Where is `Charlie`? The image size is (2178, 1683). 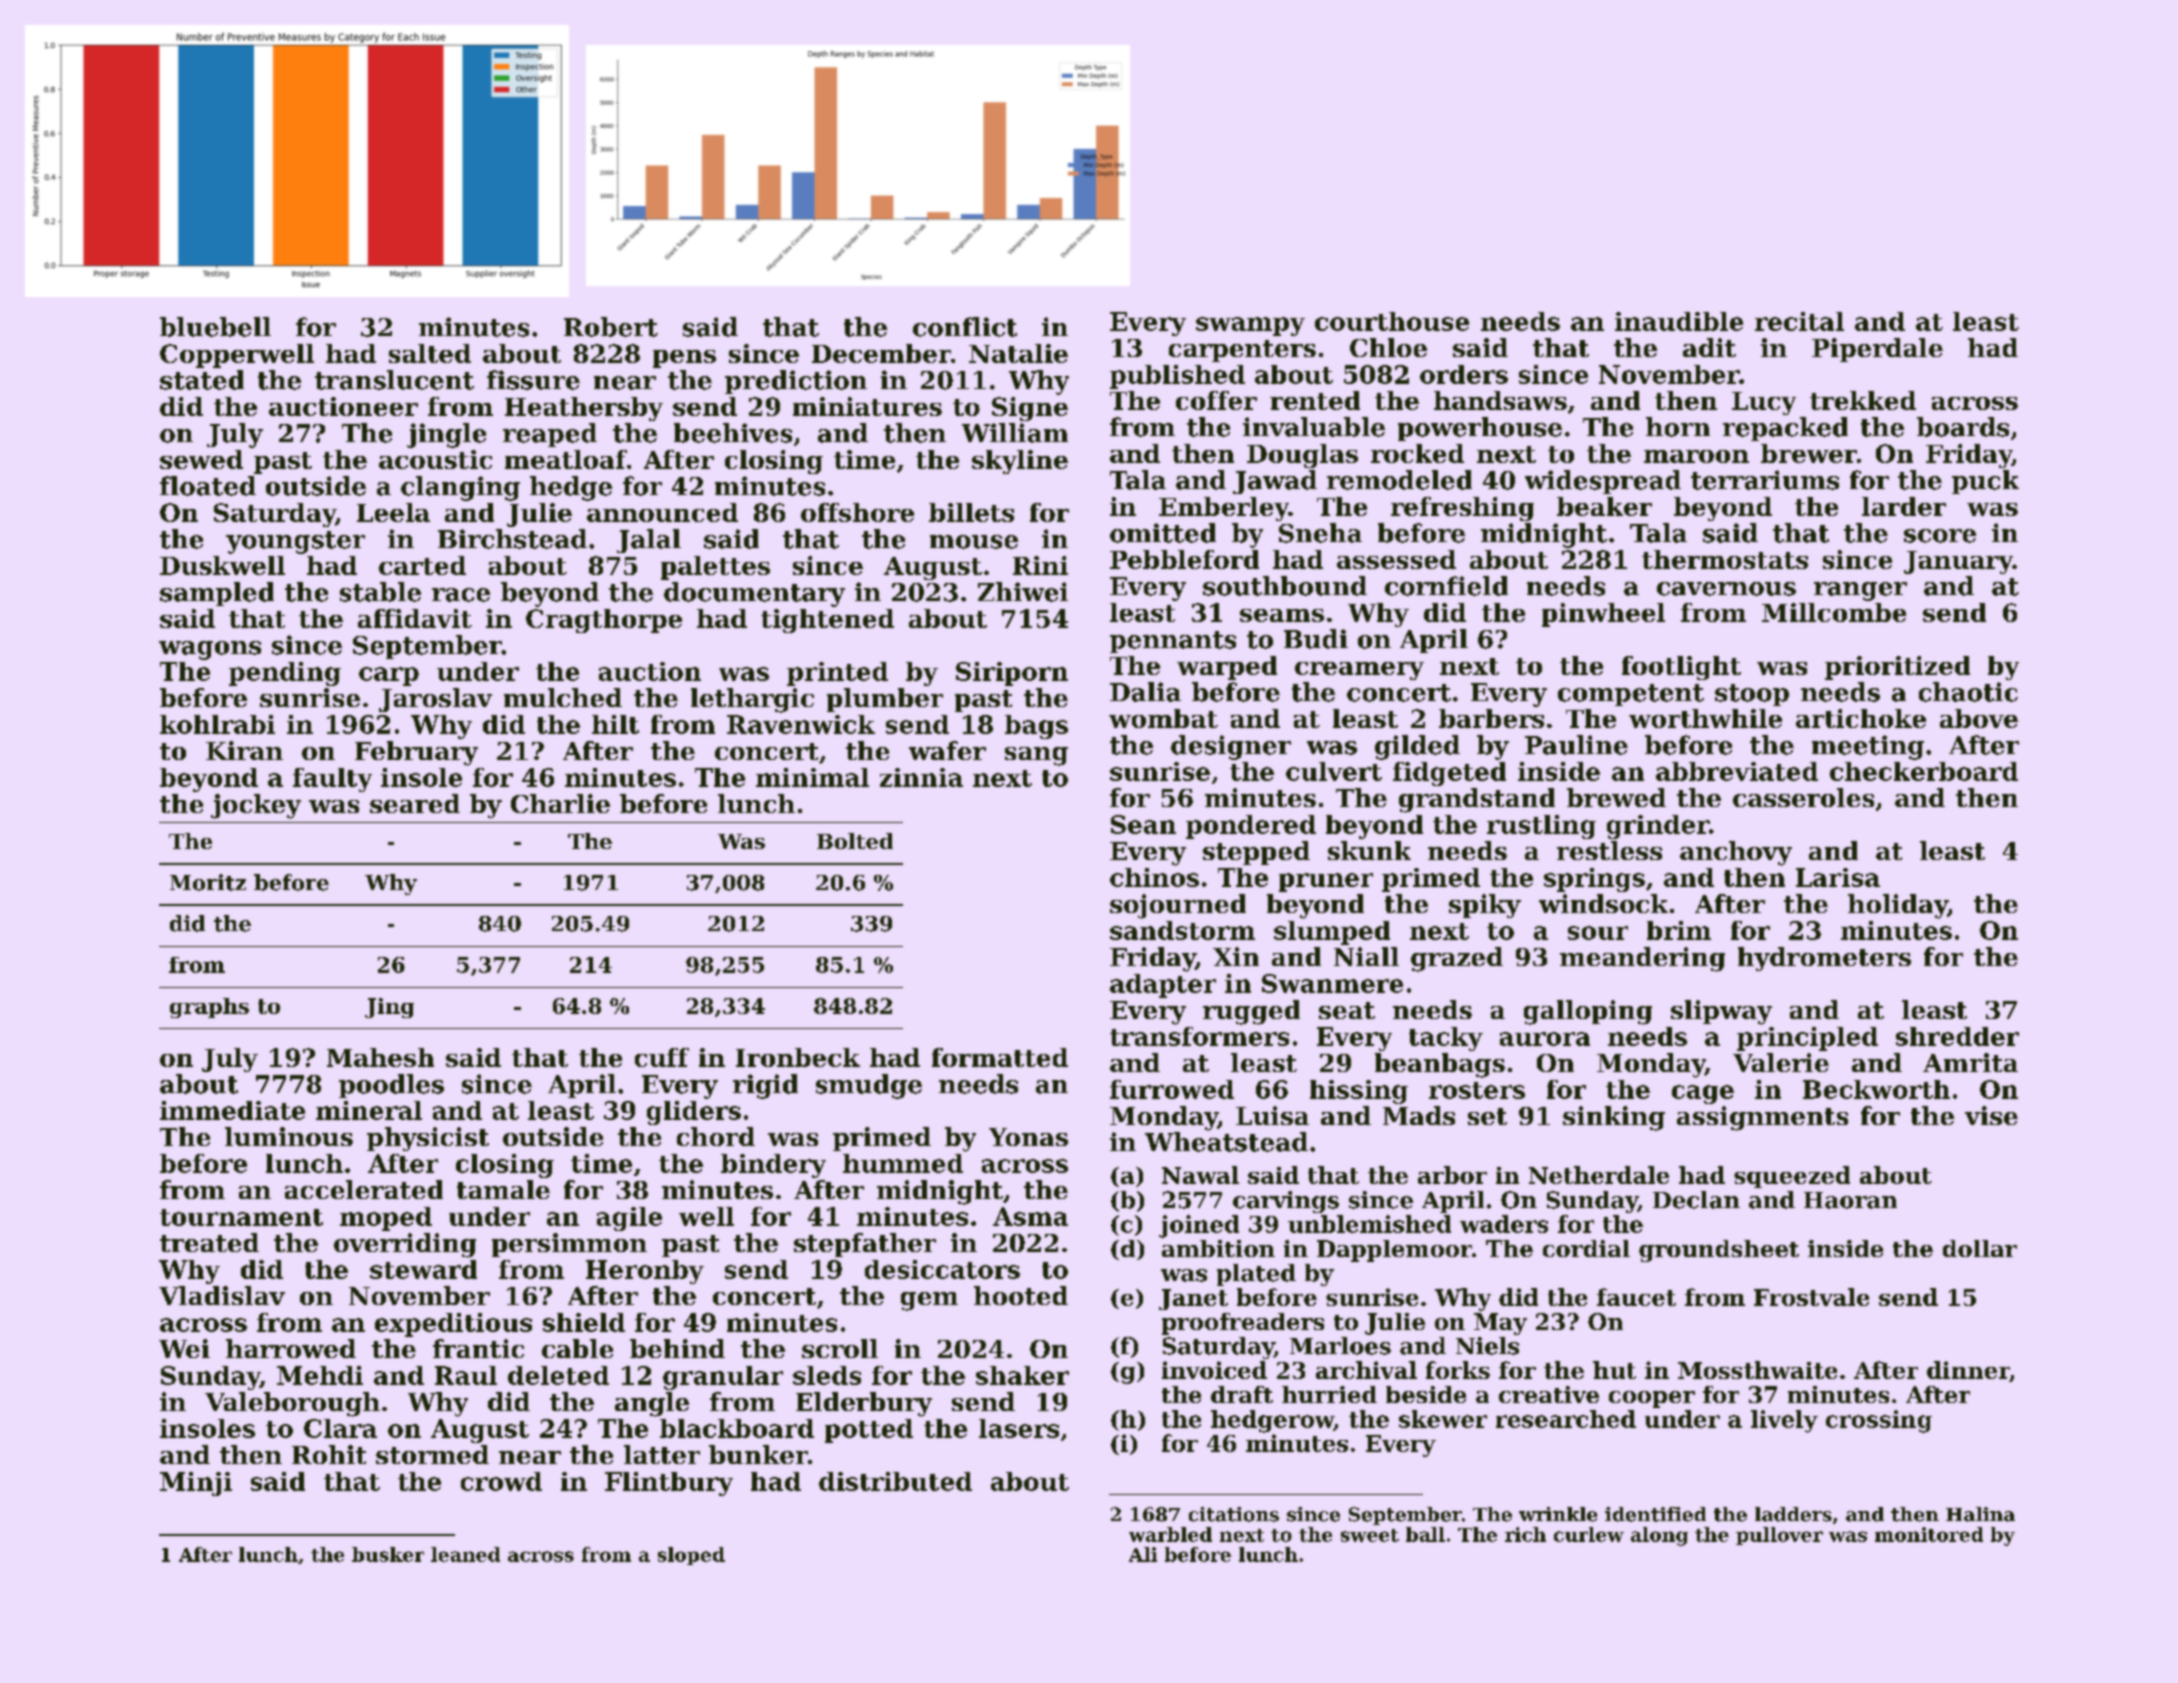 Charlie is located at coordinates (560, 803).
